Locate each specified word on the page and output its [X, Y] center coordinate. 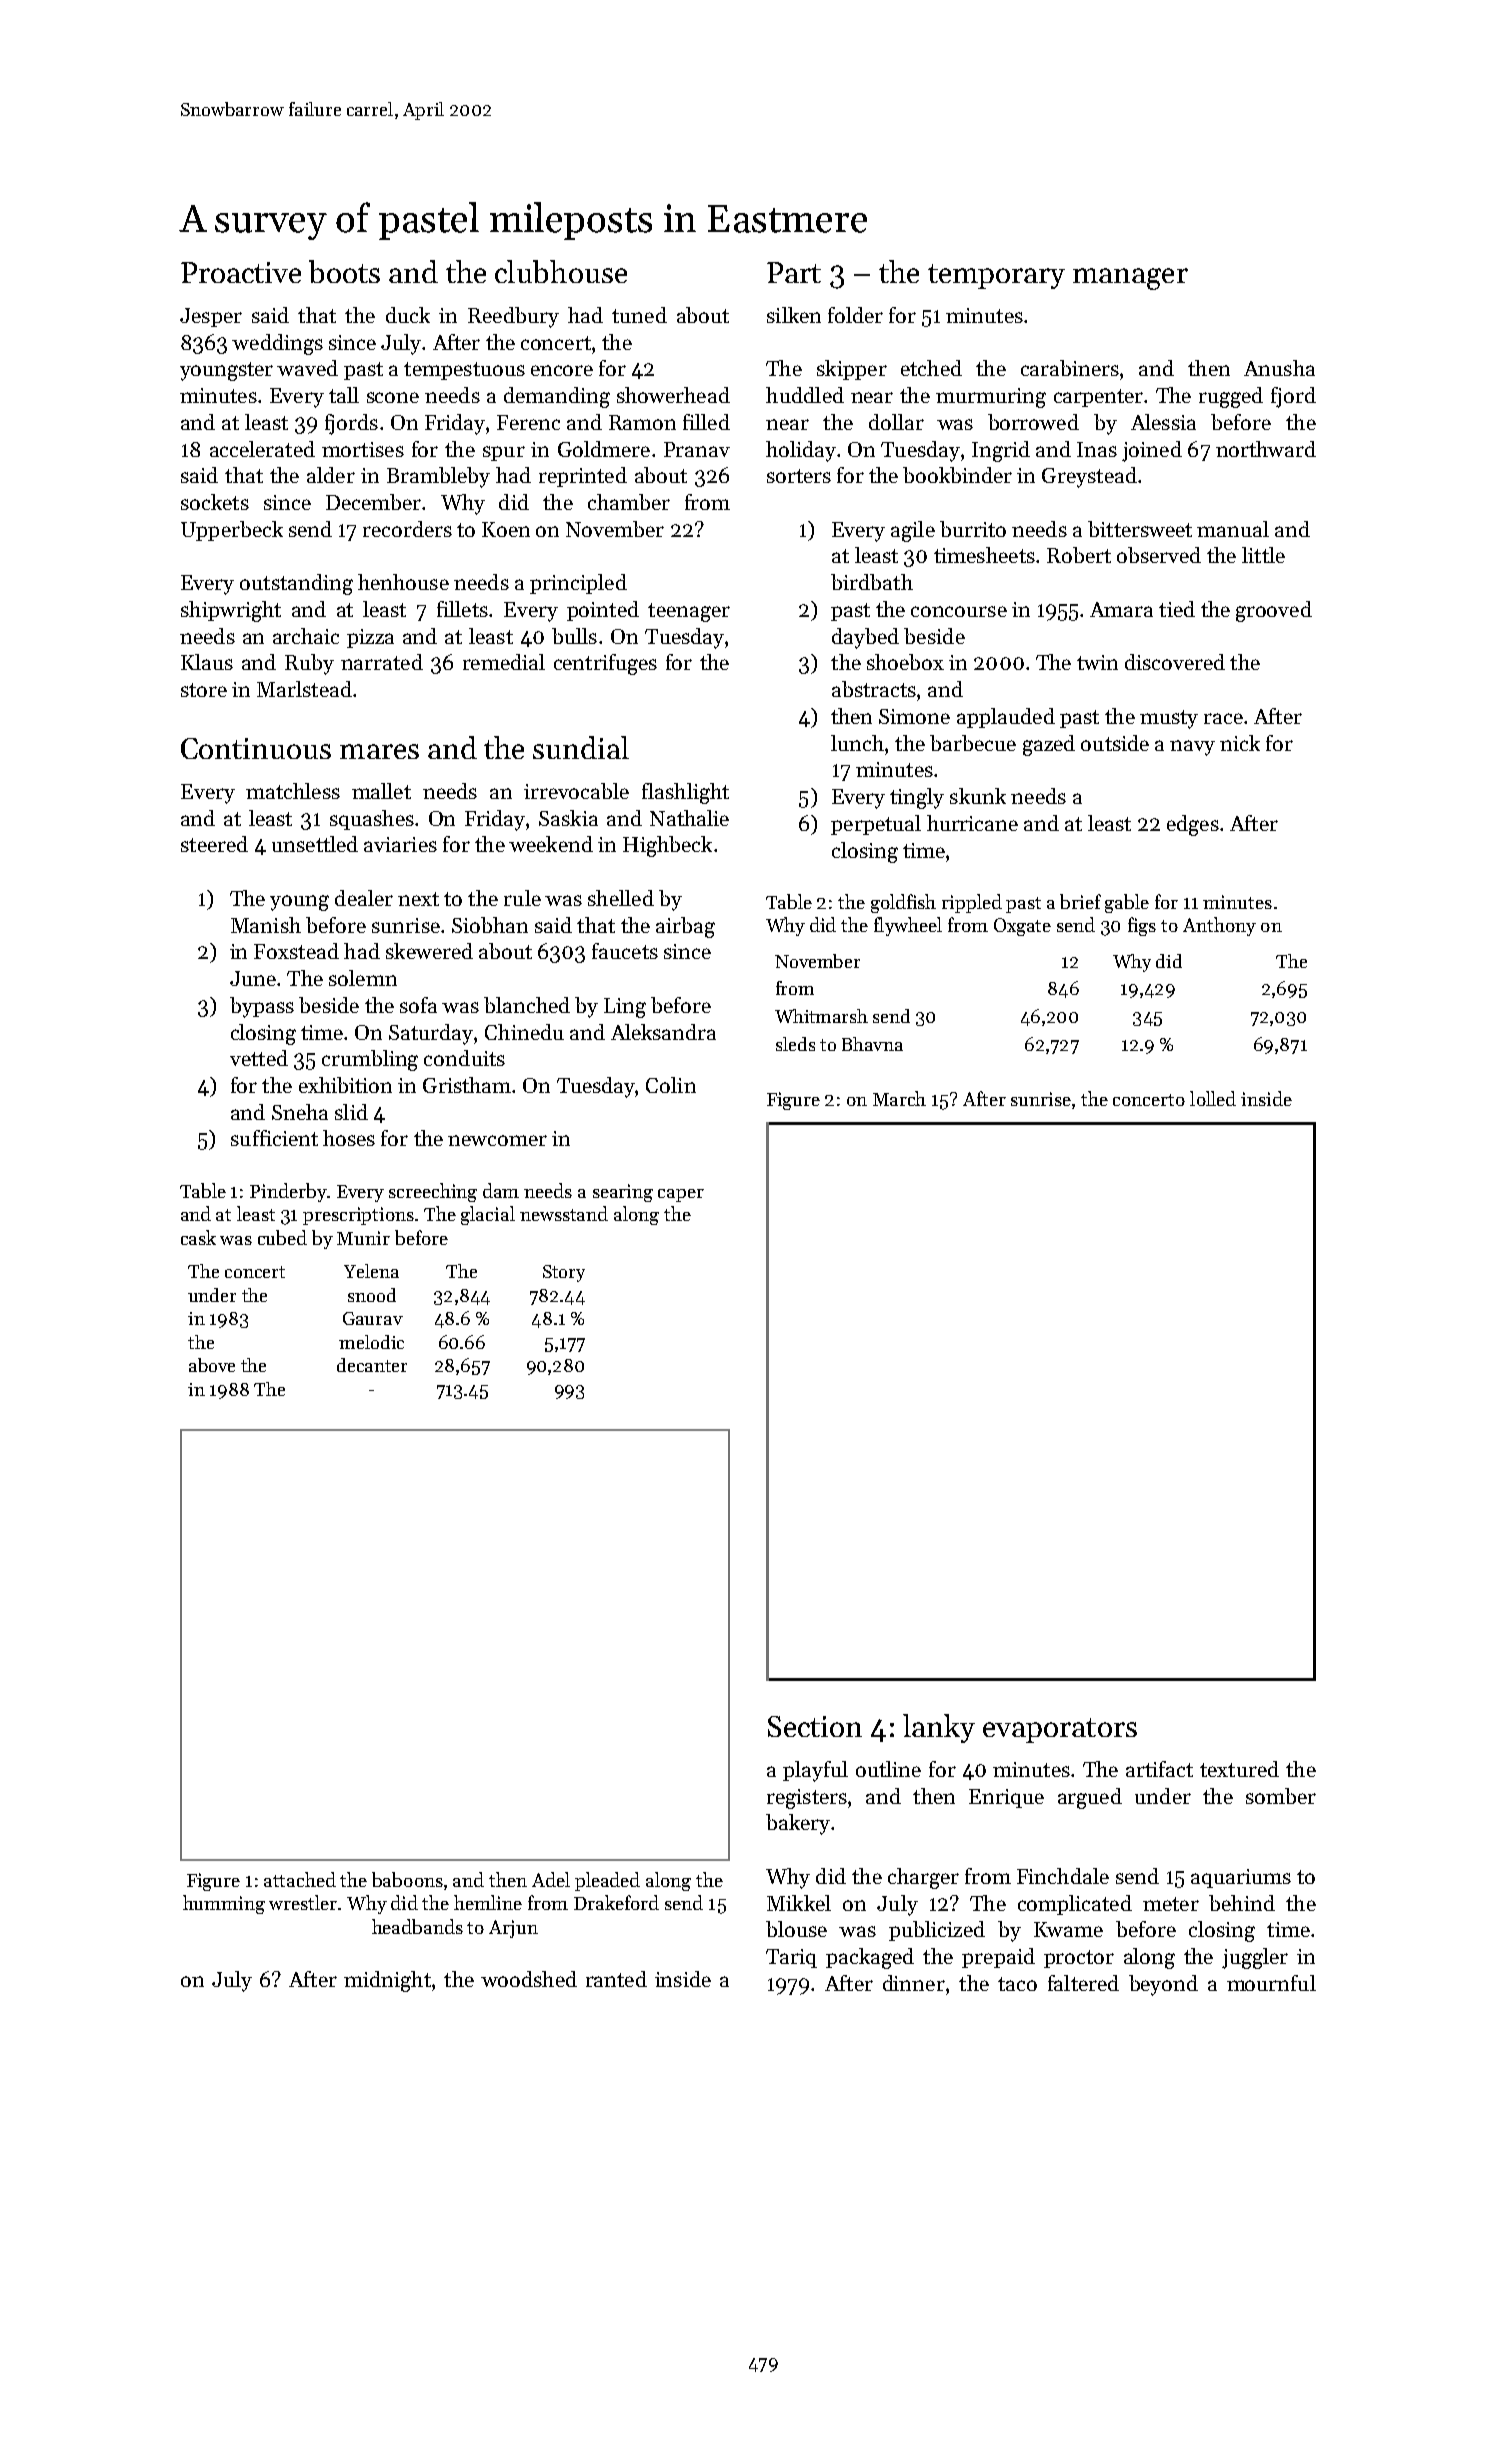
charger [923, 1878]
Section [815, 1726]
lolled [1213, 1098]
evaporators [1060, 1730]
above [212, 1365]
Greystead [1089, 477]
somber [1281, 1796]
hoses [349, 1138]
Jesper [211, 317]
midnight [387, 1981]
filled [706, 422]
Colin [671, 1085]
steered [214, 844]
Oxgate [1022, 927]
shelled [621, 898]
